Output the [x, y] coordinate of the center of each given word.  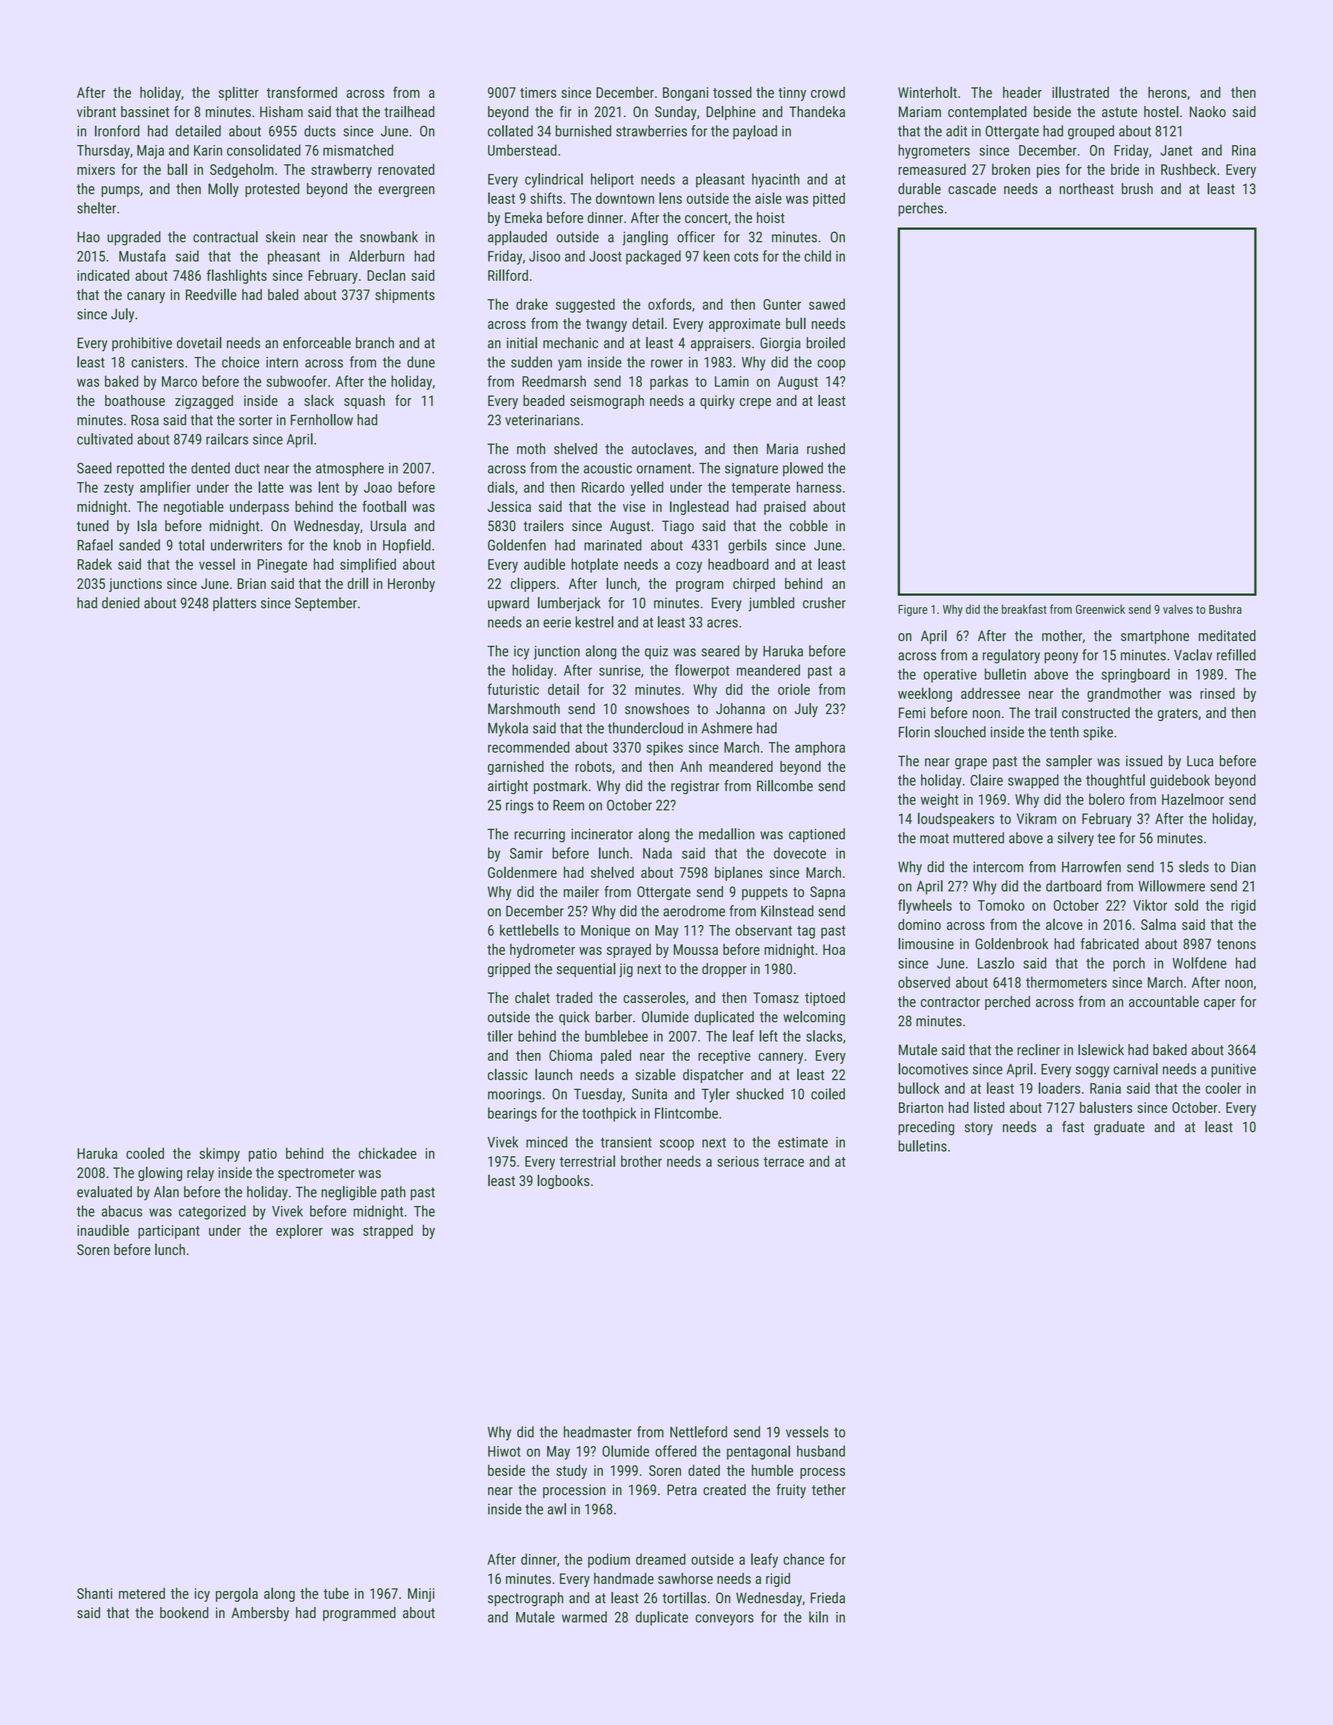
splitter [239, 93]
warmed [584, 1617]
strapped [388, 1232]
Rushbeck [1188, 169]
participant [169, 1232]
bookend [184, 1612]
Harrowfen [1091, 867]
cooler [1223, 1088]
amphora [820, 748]
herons [1167, 92]
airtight [508, 787]
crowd [828, 92]
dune [421, 362]
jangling [645, 238]
